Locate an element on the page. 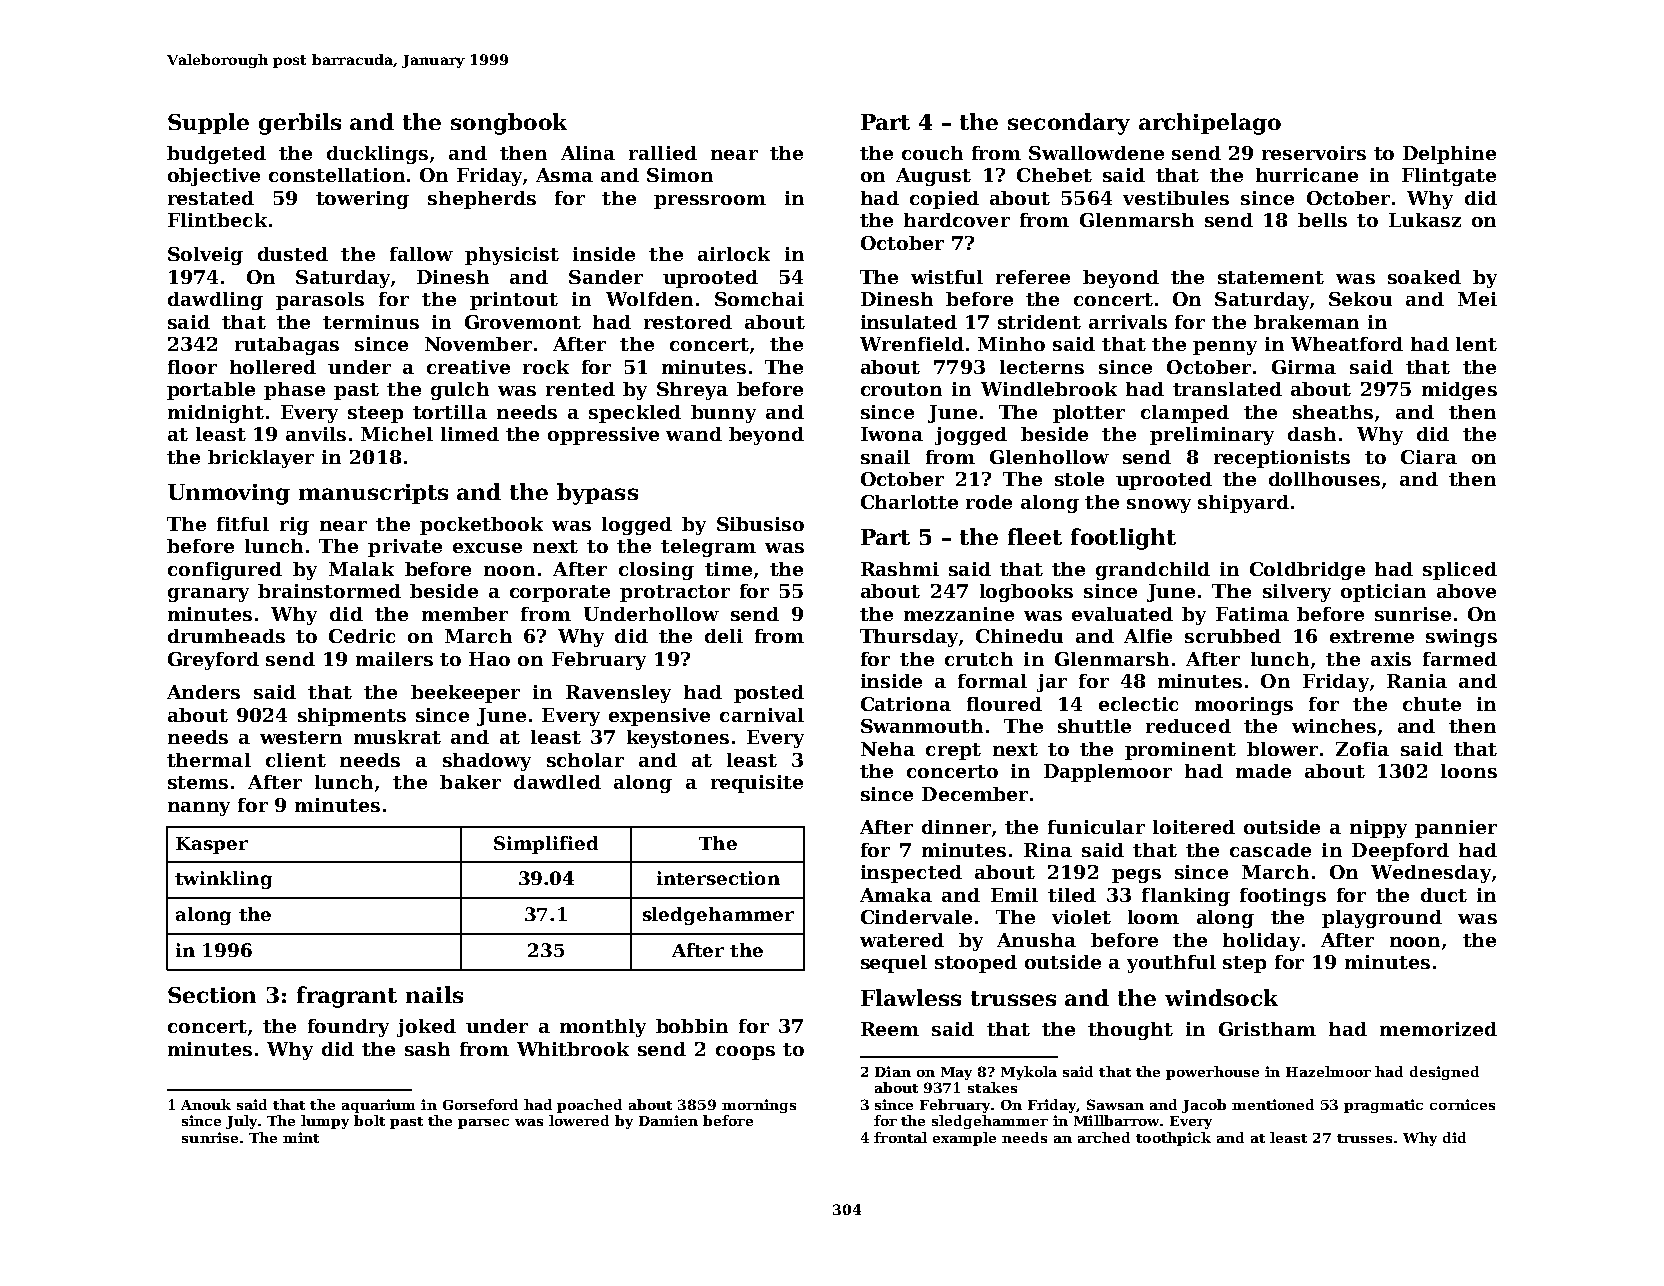  Neha is located at coordinates (888, 749).
